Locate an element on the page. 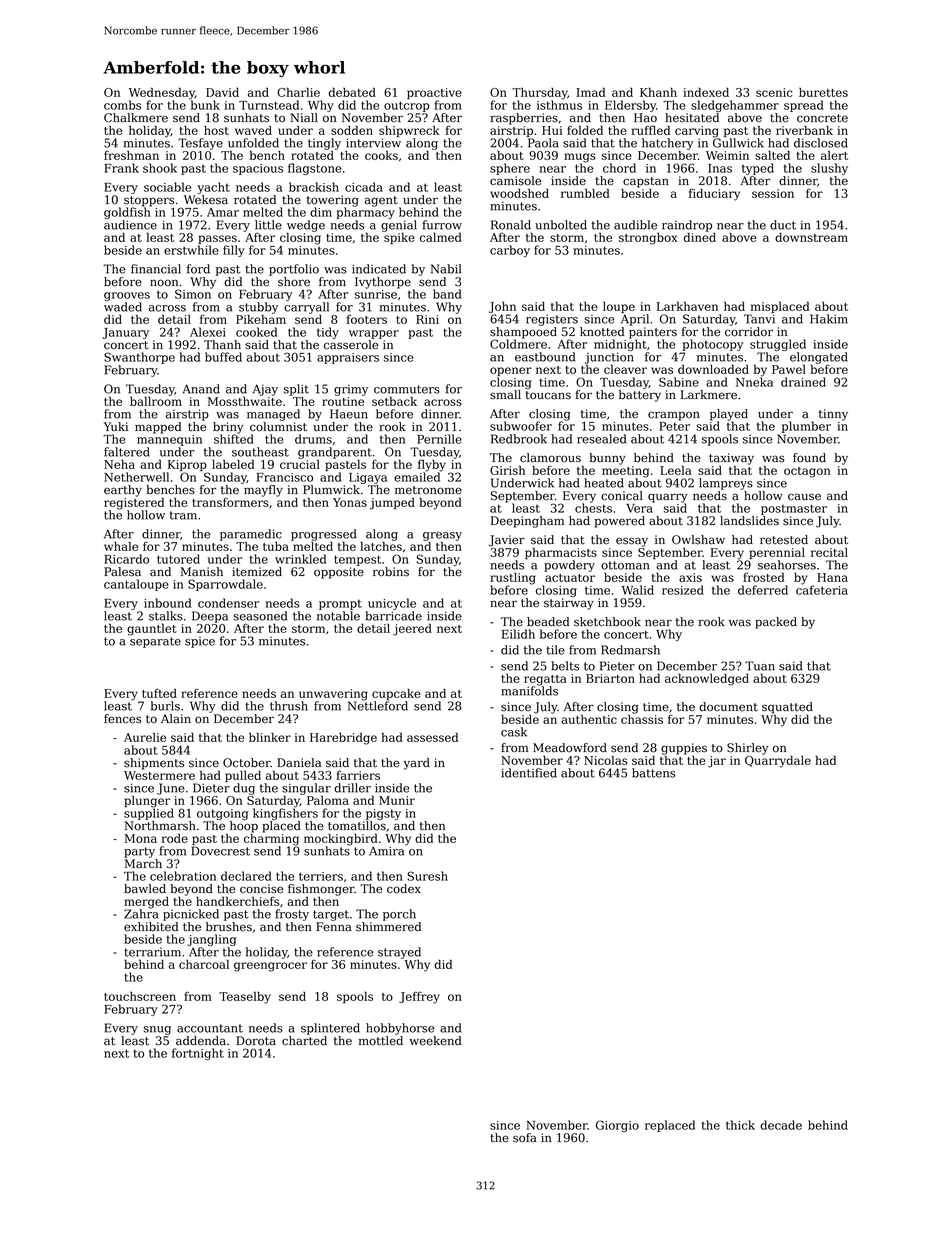 This page has height=1233, width=952. squatted is located at coordinates (787, 708).
